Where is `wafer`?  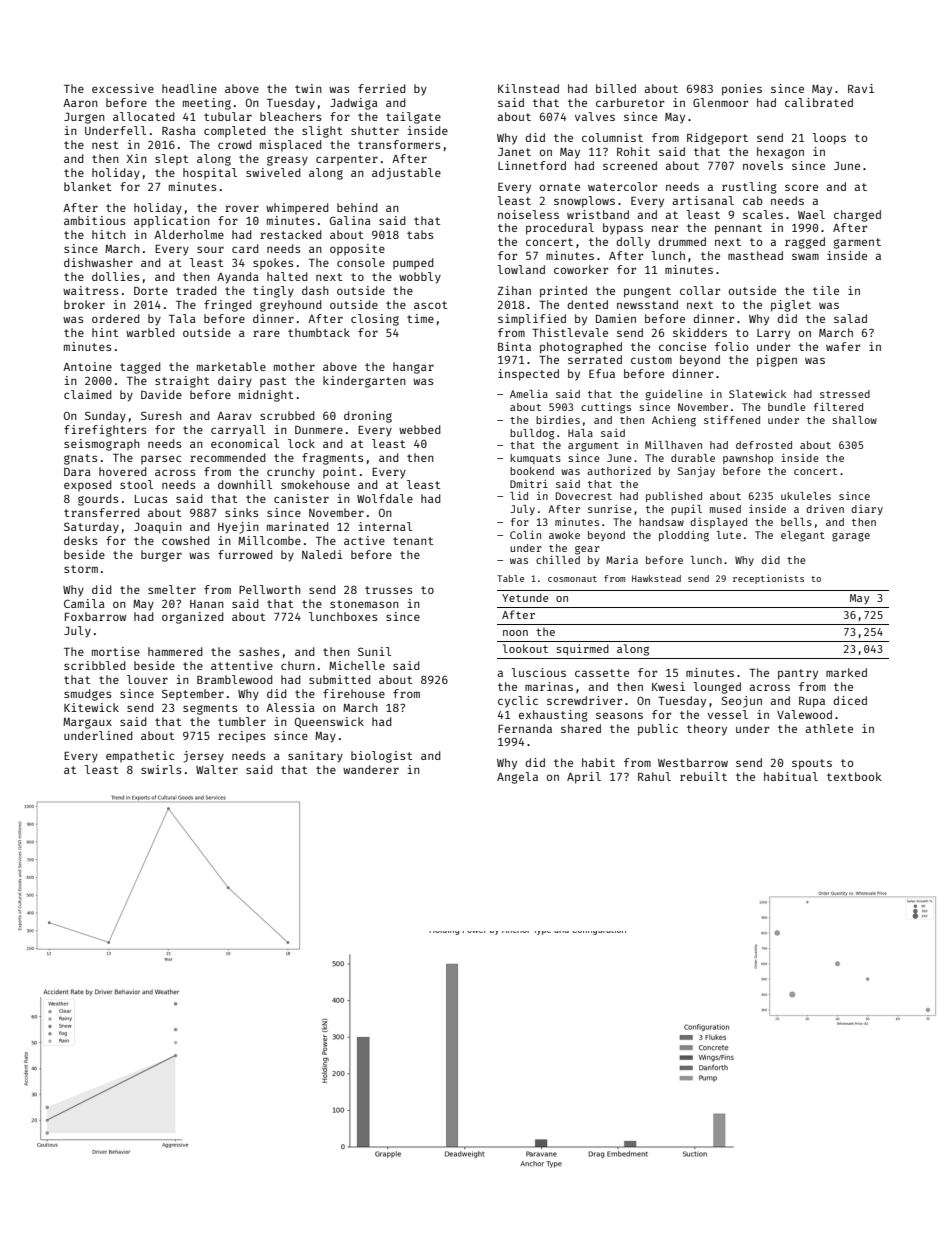
wafer is located at coordinates (843, 346).
